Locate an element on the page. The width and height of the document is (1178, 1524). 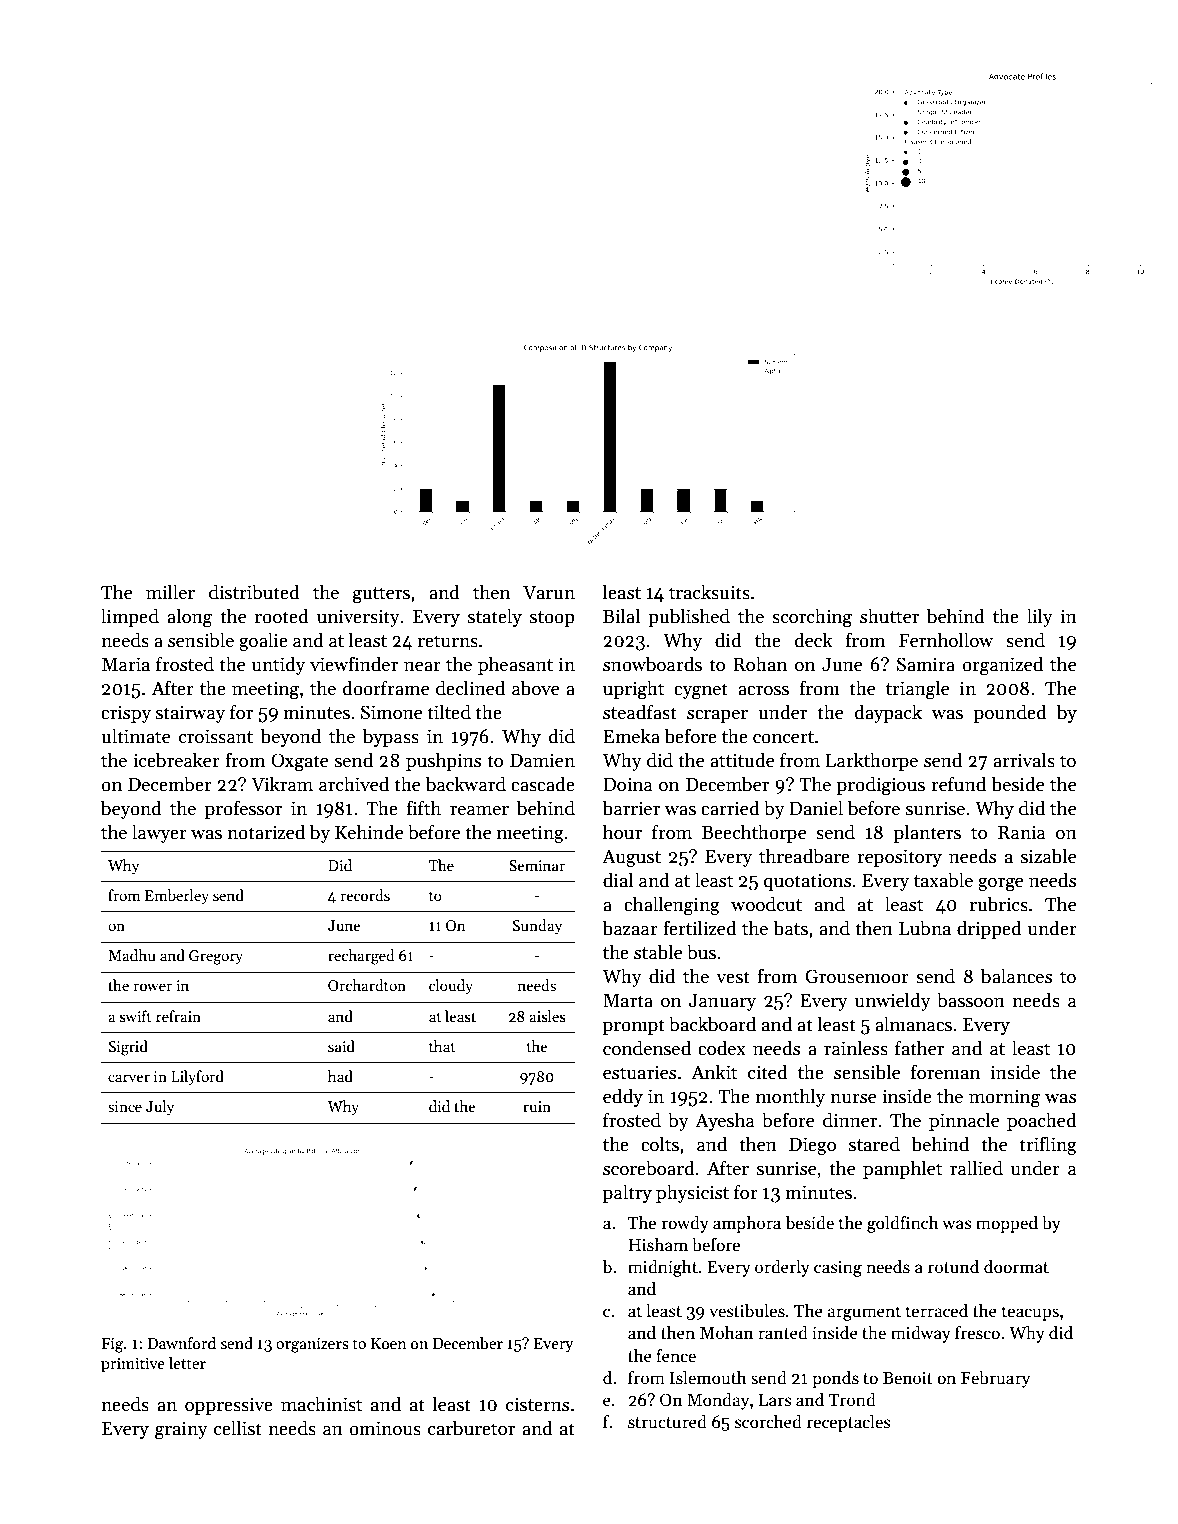
scoreboard is located at coordinates (649, 1168).
